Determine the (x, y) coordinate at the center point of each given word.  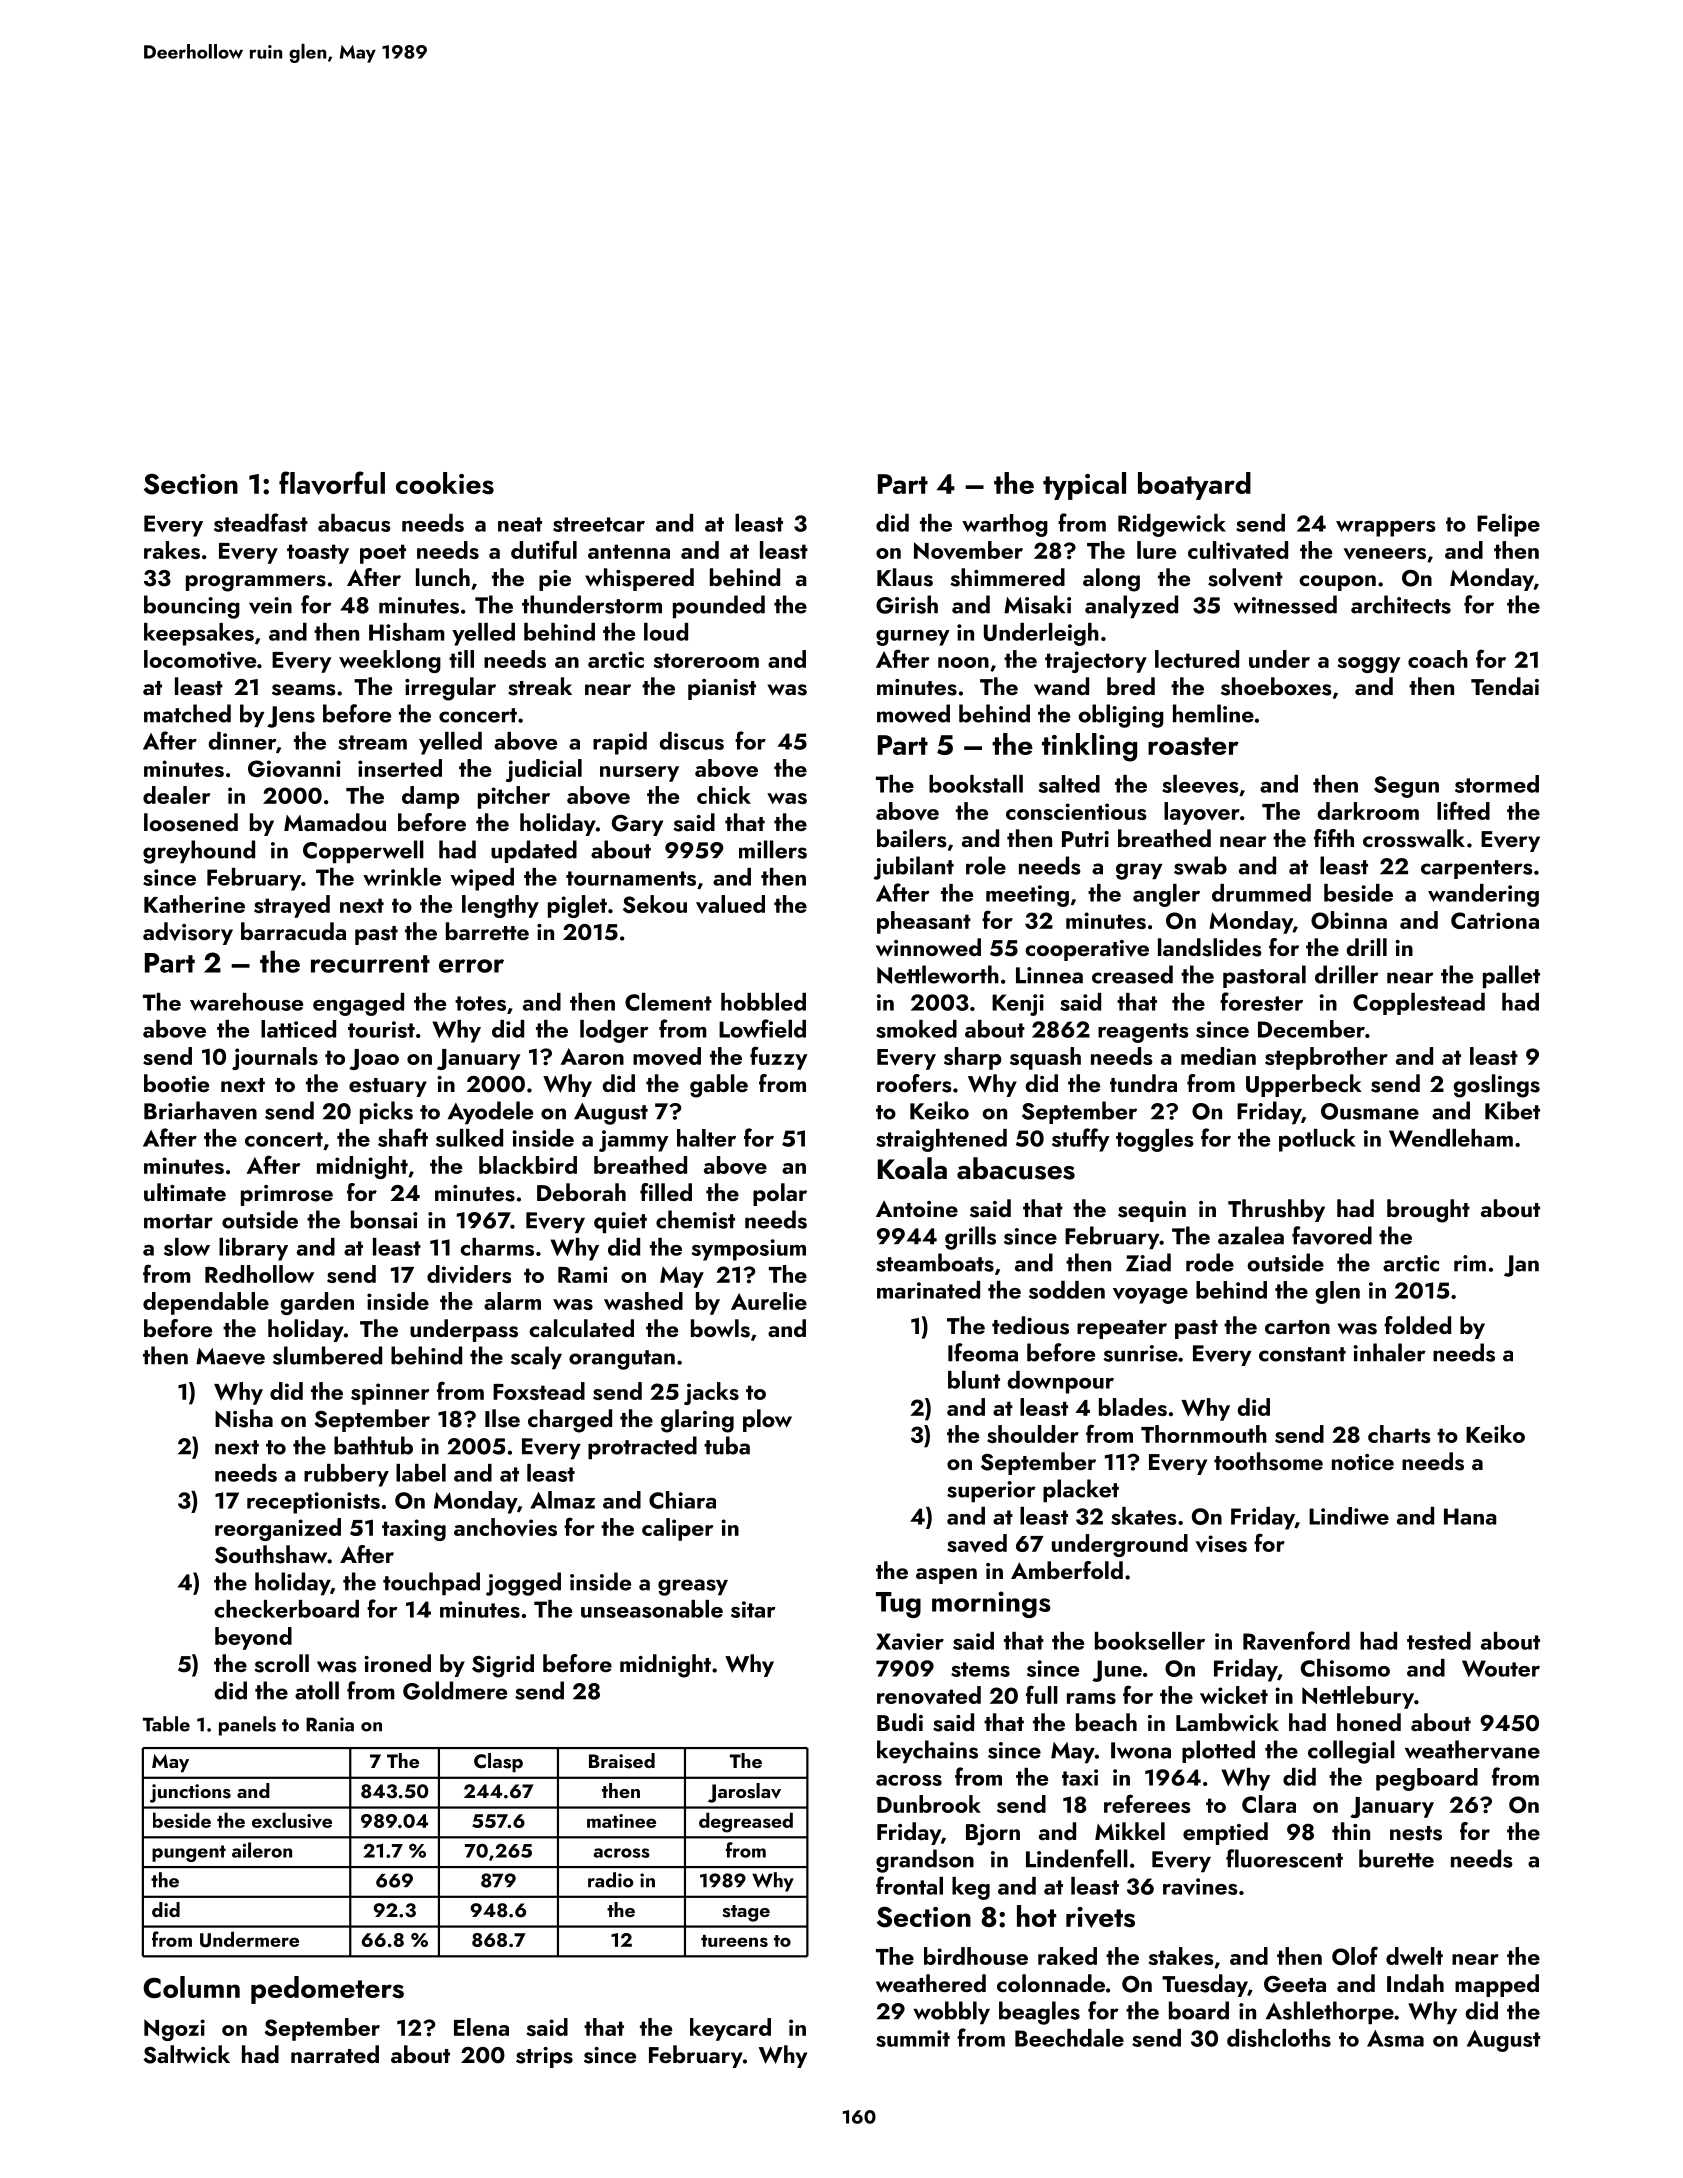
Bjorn (993, 1835)
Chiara (682, 1500)
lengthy (500, 906)
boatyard (1194, 486)
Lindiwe (1349, 1516)
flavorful (332, 483)
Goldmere (455, 1690)
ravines (1200, 1886)
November (968, 550)
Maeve (230, 1356)
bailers (912, 838)
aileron (262, 1850)
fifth (1334, 838)
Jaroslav (744, 1793)
